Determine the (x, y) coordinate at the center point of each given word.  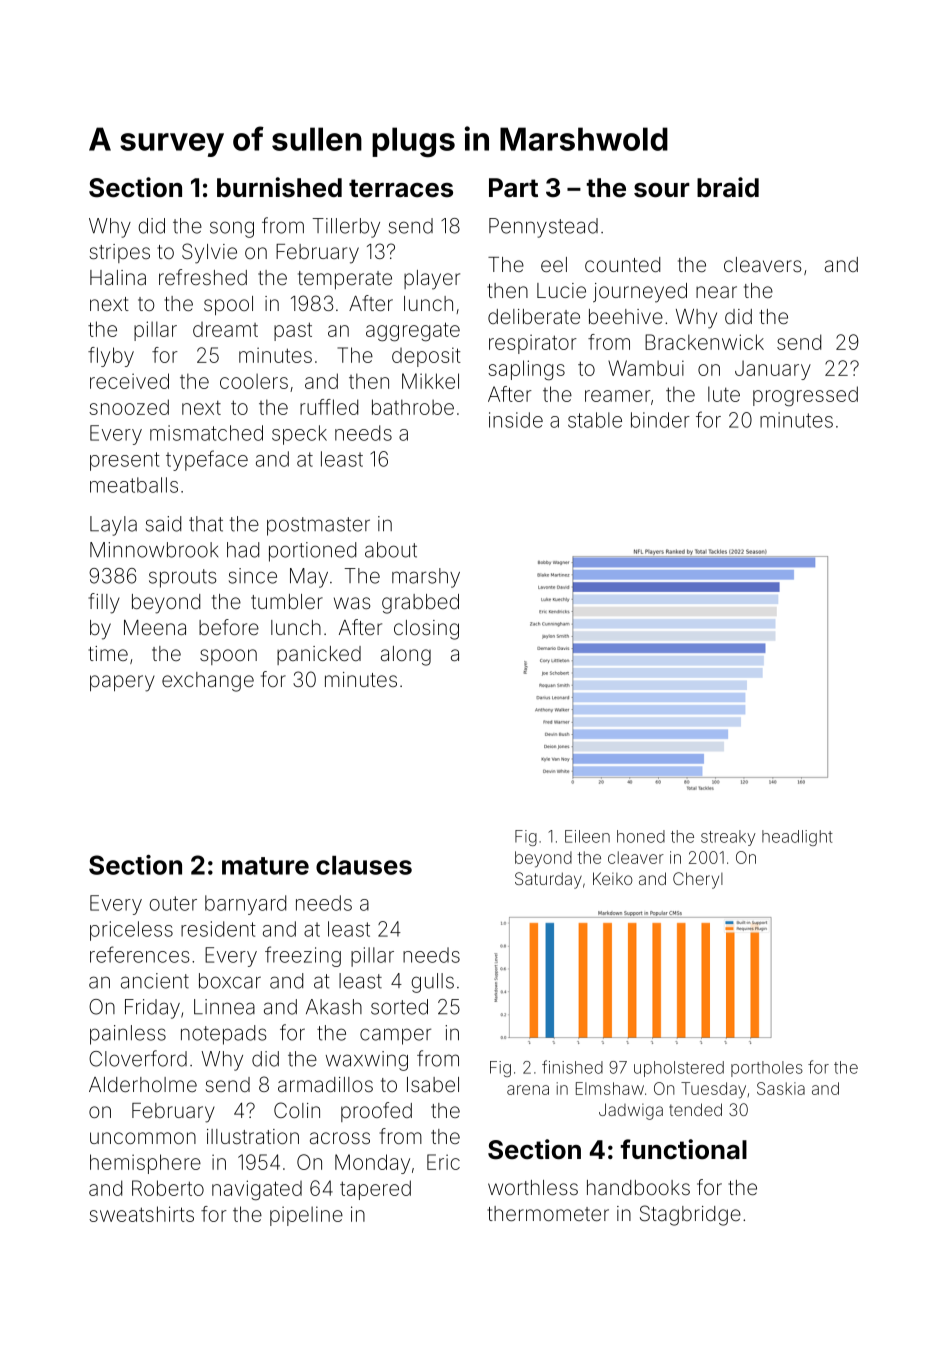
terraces (401, 188)
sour (662, 190)
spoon (228, 657)
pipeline (306, 1216)
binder (660, 420)
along (406, 656)
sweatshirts (141, 1214)
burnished (279, 187)
